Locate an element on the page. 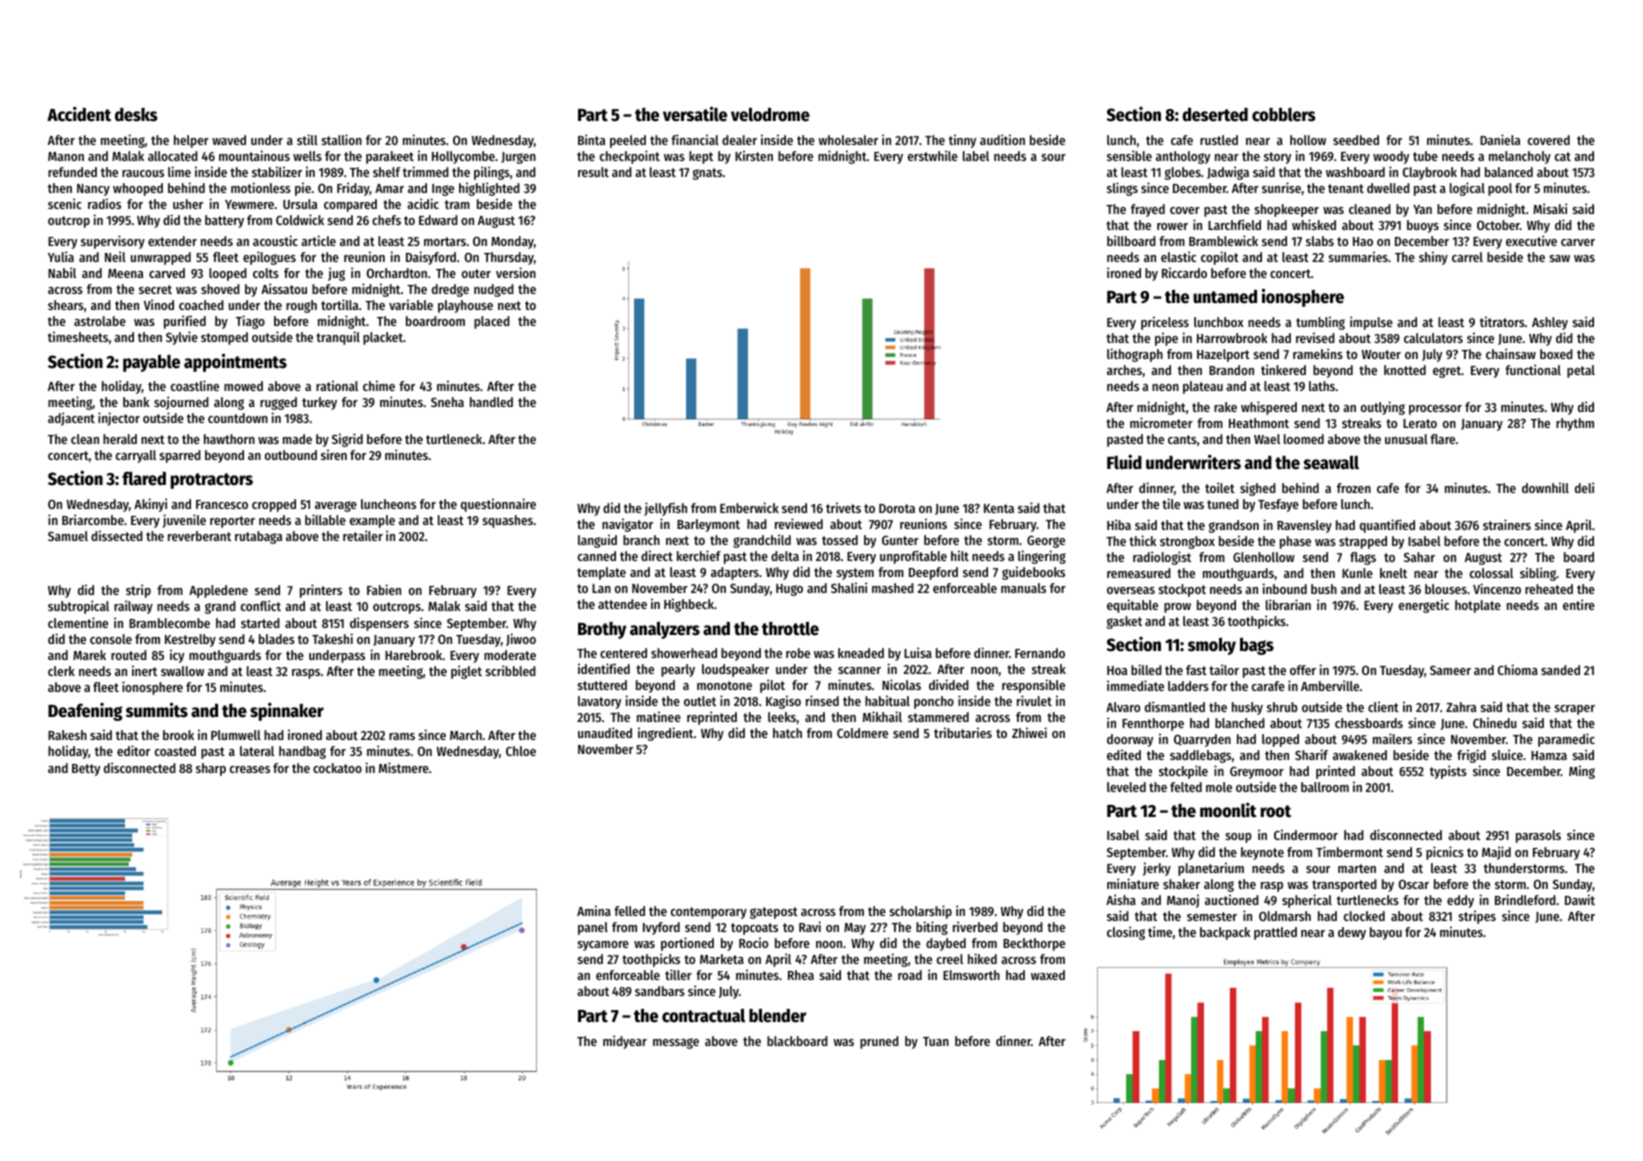 The image size is (1643, 1161). topcoats is located at coordinates (754, 929).
